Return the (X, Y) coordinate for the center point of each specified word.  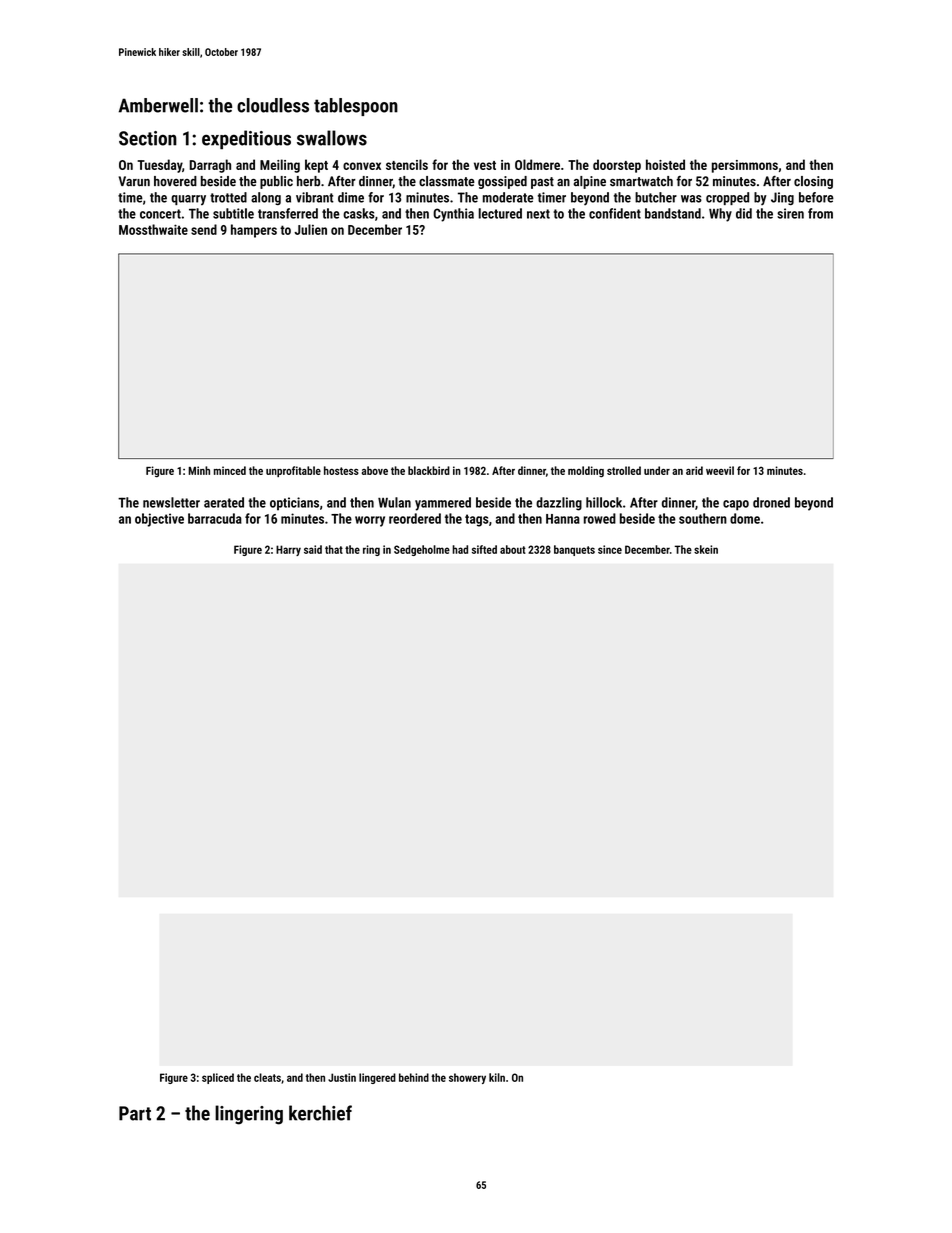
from (820, 213)
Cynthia (453, 215)
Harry (288, 550)
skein (706, 549)
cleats (267, 1077)
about (513, 549)
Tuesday (159, 166)
